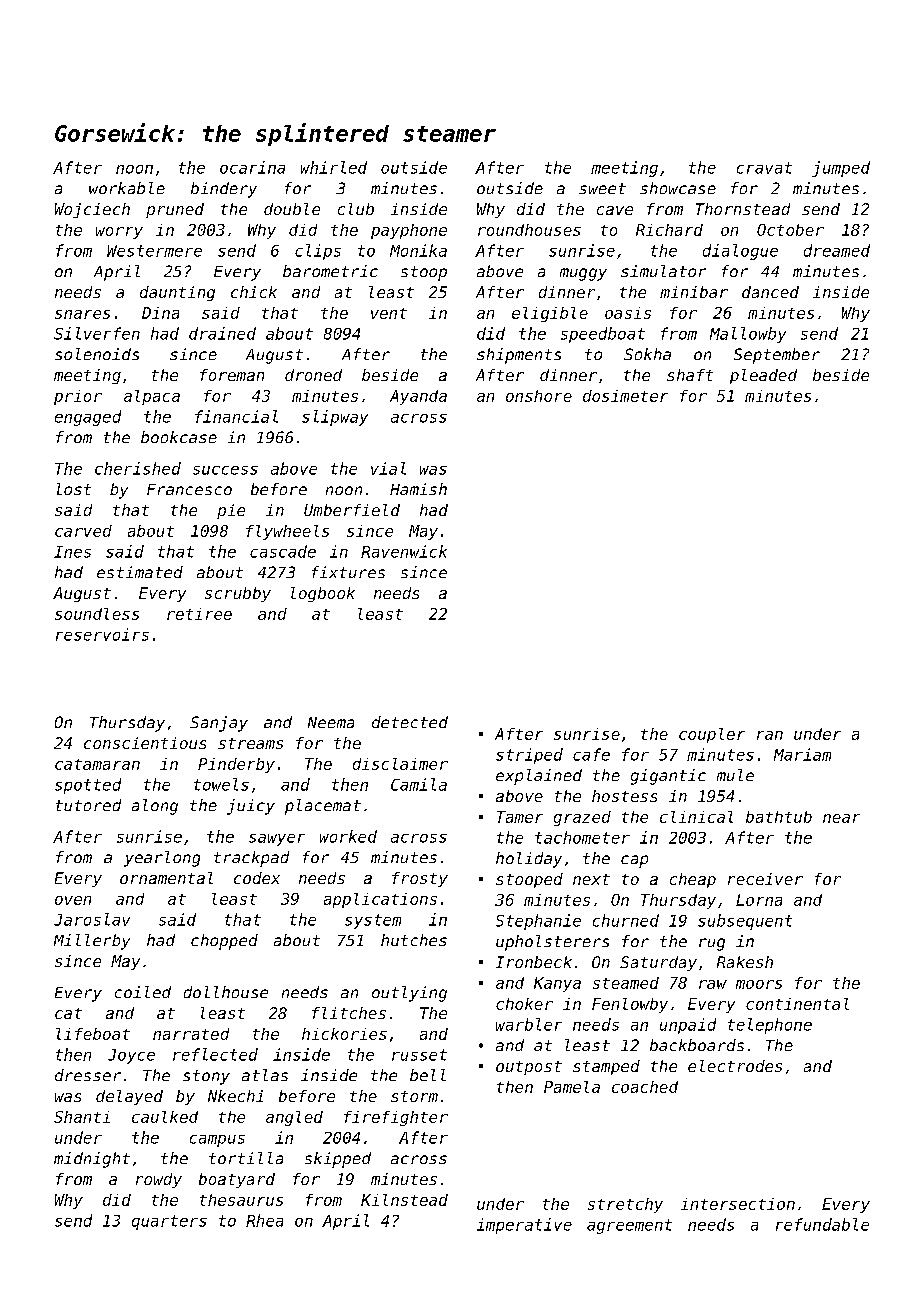  What do you see at coordinates (409, 231) in the screenshot?
I see `payphone` at bounding box center [409, 231].
